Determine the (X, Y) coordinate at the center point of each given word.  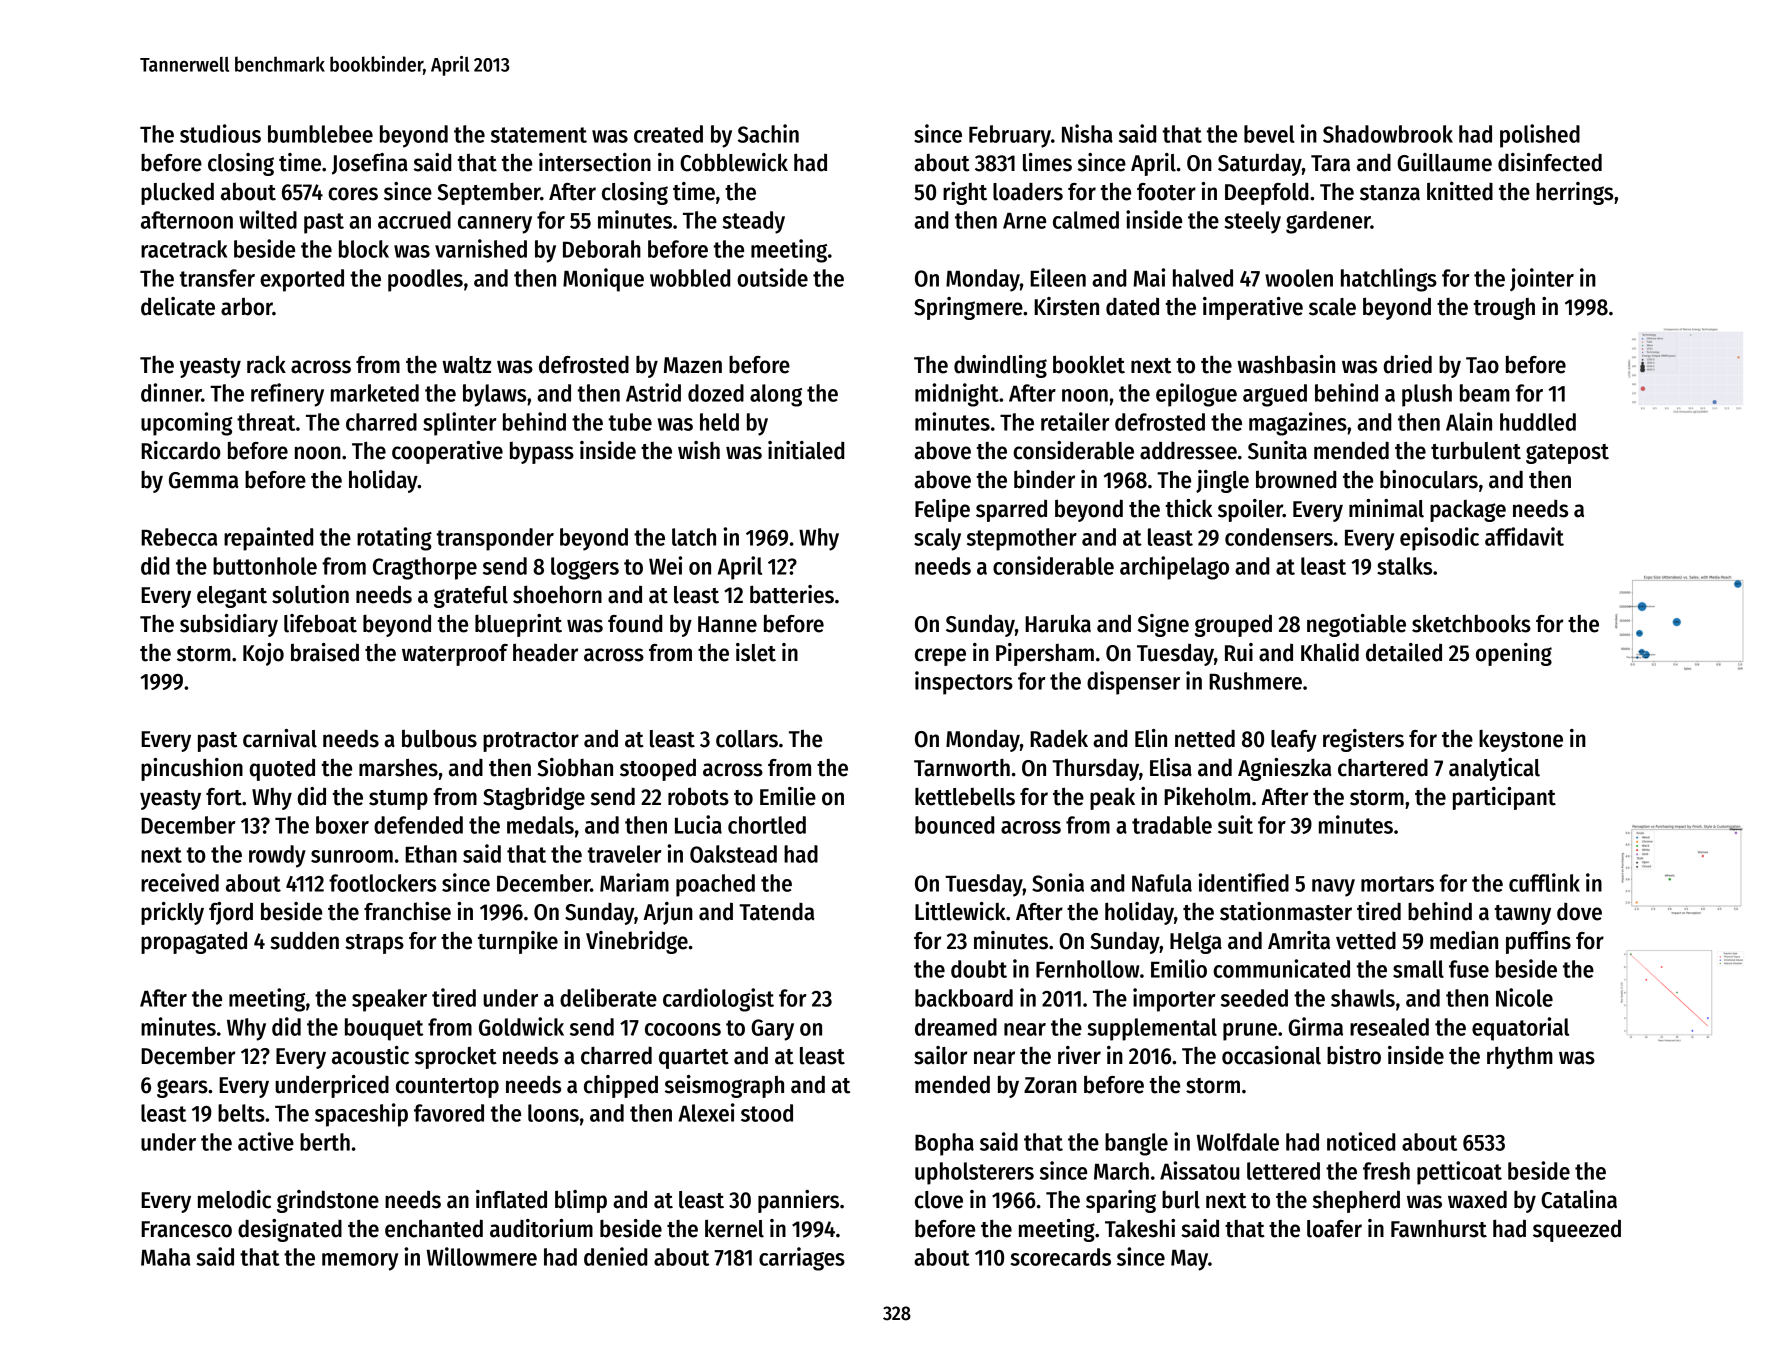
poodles (425, 280)
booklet (1089, 364)
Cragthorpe (425, 568)
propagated (194, 943)
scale (1332, 307)
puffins (1538, 942)
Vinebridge (637, 942)
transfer (217, 278)
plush (1427, 395)
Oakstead (733, 854)
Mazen (693, 365)
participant (1504, 798)
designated (290, 1230)
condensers (1279, 537)
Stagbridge (534, 798)
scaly (937, 539)
